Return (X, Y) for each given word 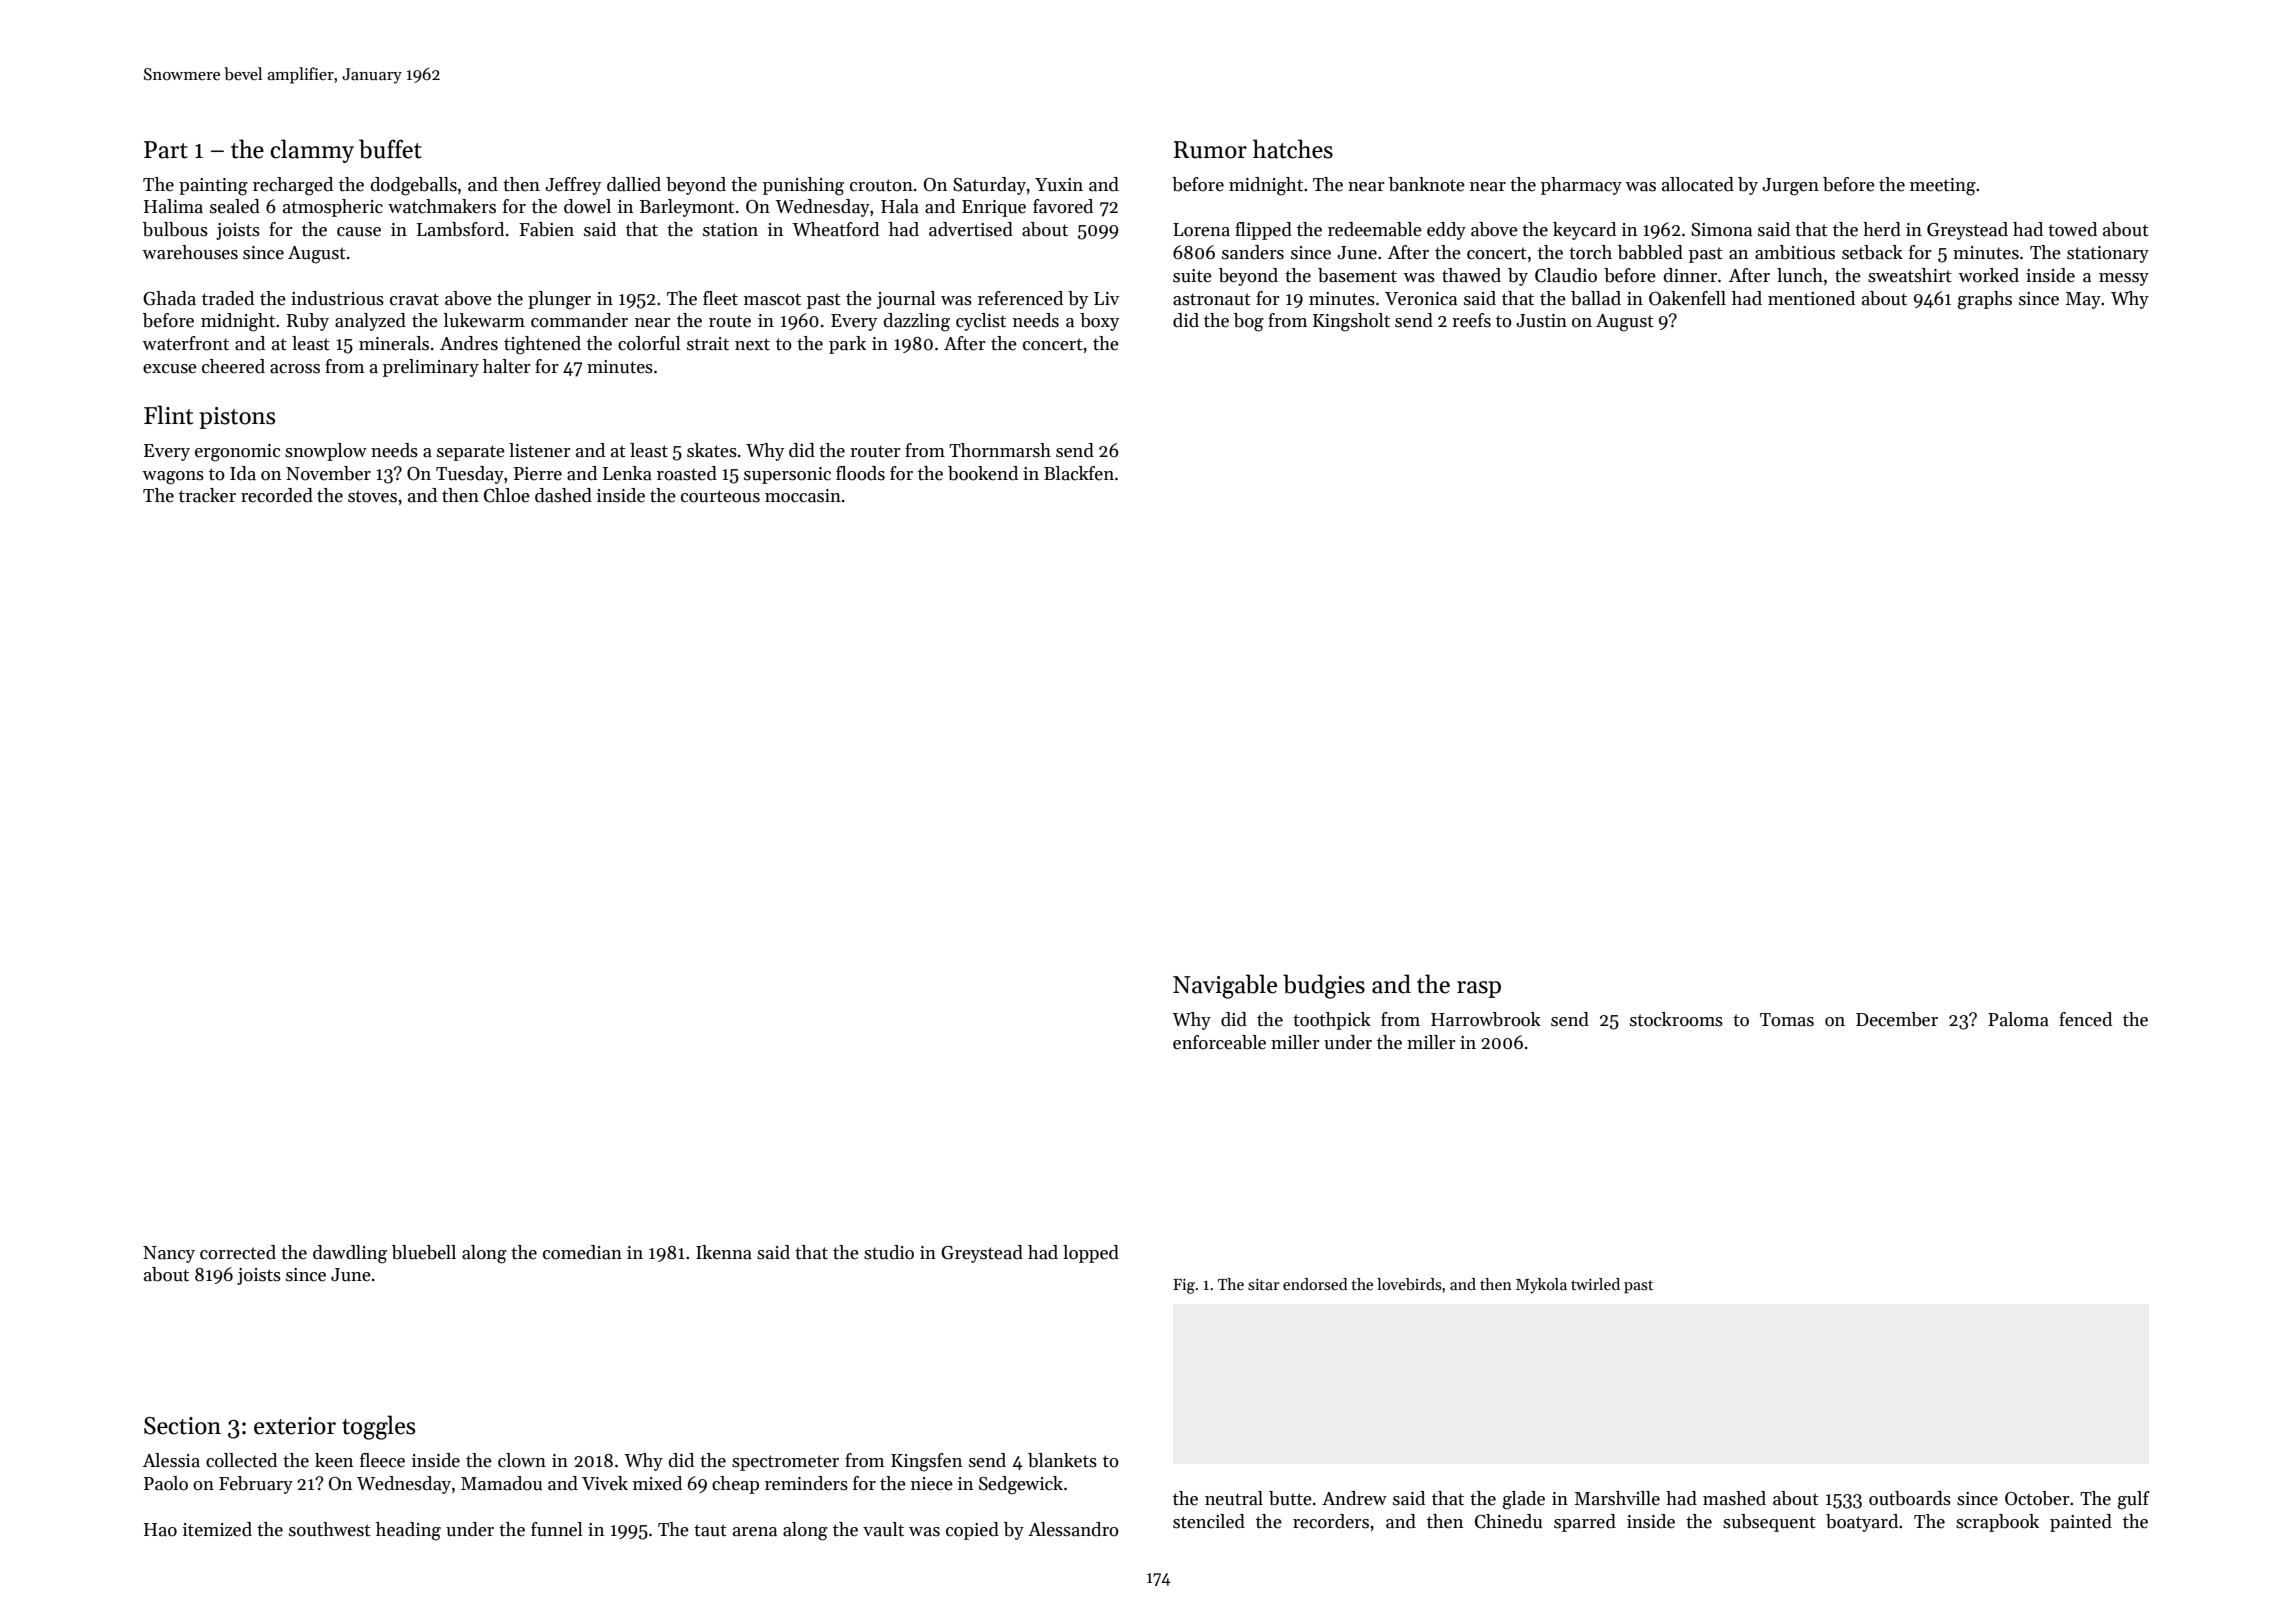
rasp (1479, 989)
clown (522, 1460)
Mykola (1541, 1286)
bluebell (424, 1252)
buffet (390, 149)
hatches (1293, 149)
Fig (1184, 1286)
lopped (1091, 1254)
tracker (207, 495)
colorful (649, 343)
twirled (1595, 1284)
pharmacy (1581, 186)
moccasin (803, 496)
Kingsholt (1351, 322)
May (2083, 300)
